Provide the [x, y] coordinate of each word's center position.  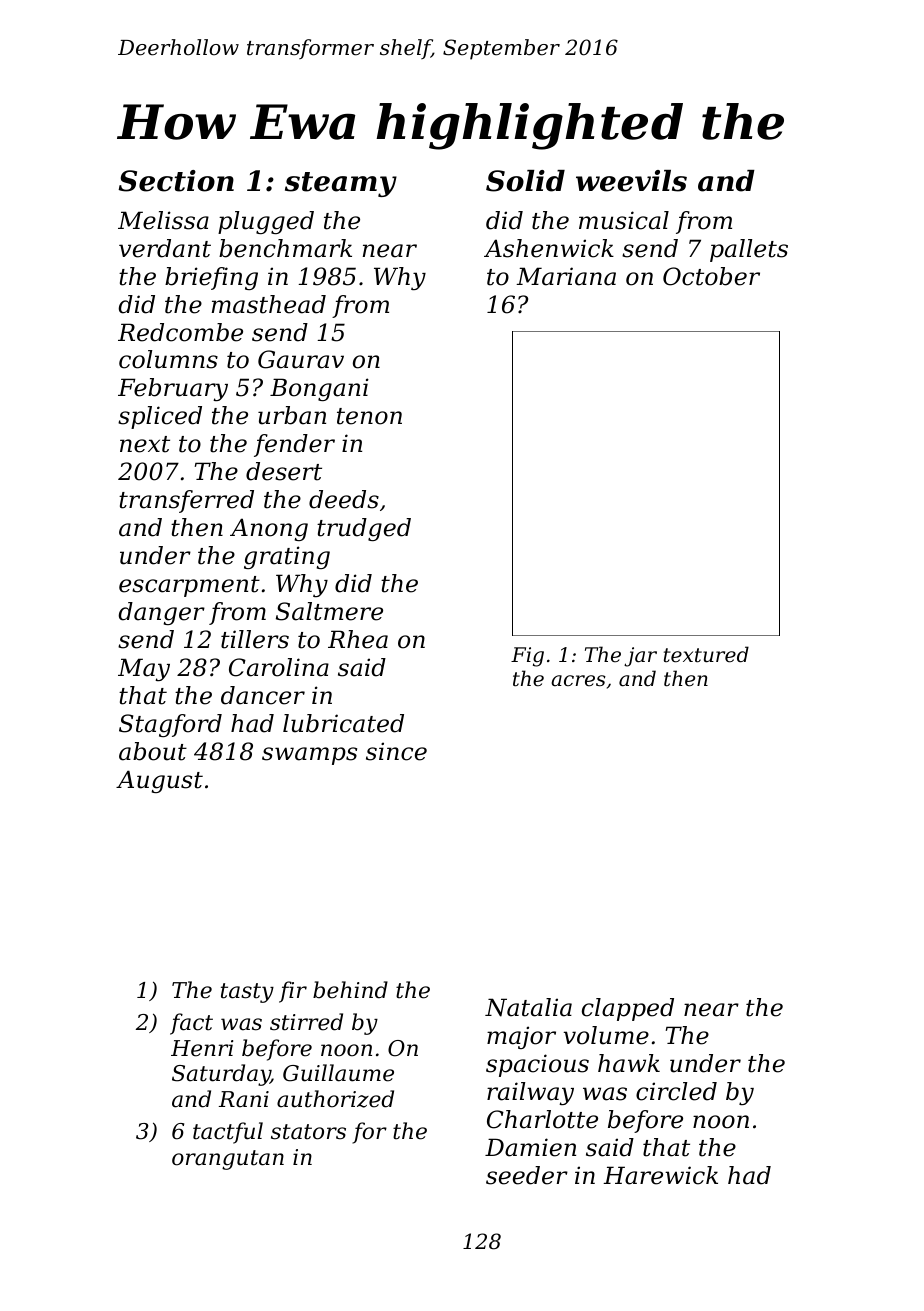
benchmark [285, 248]
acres [578, 681]
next [145, 444]
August [159, 781]
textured [706, 654]
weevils [631, 181]
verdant [165, 248]
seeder [527, 1175]
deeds [344, 499]
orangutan [228, 1160]
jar [640, 657]
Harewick [660, 1175]
